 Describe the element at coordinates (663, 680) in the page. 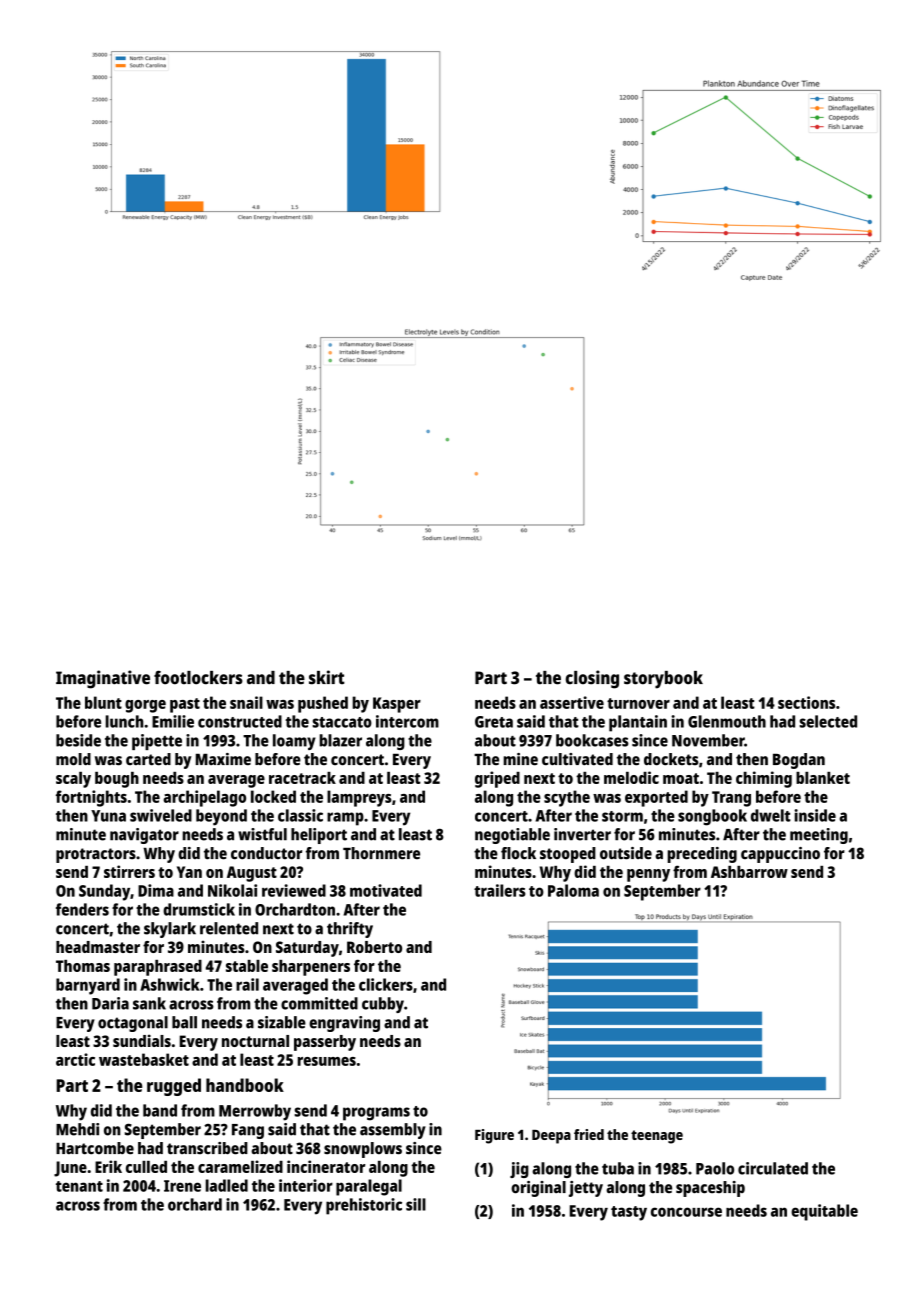

I see `storybook` at that location.
